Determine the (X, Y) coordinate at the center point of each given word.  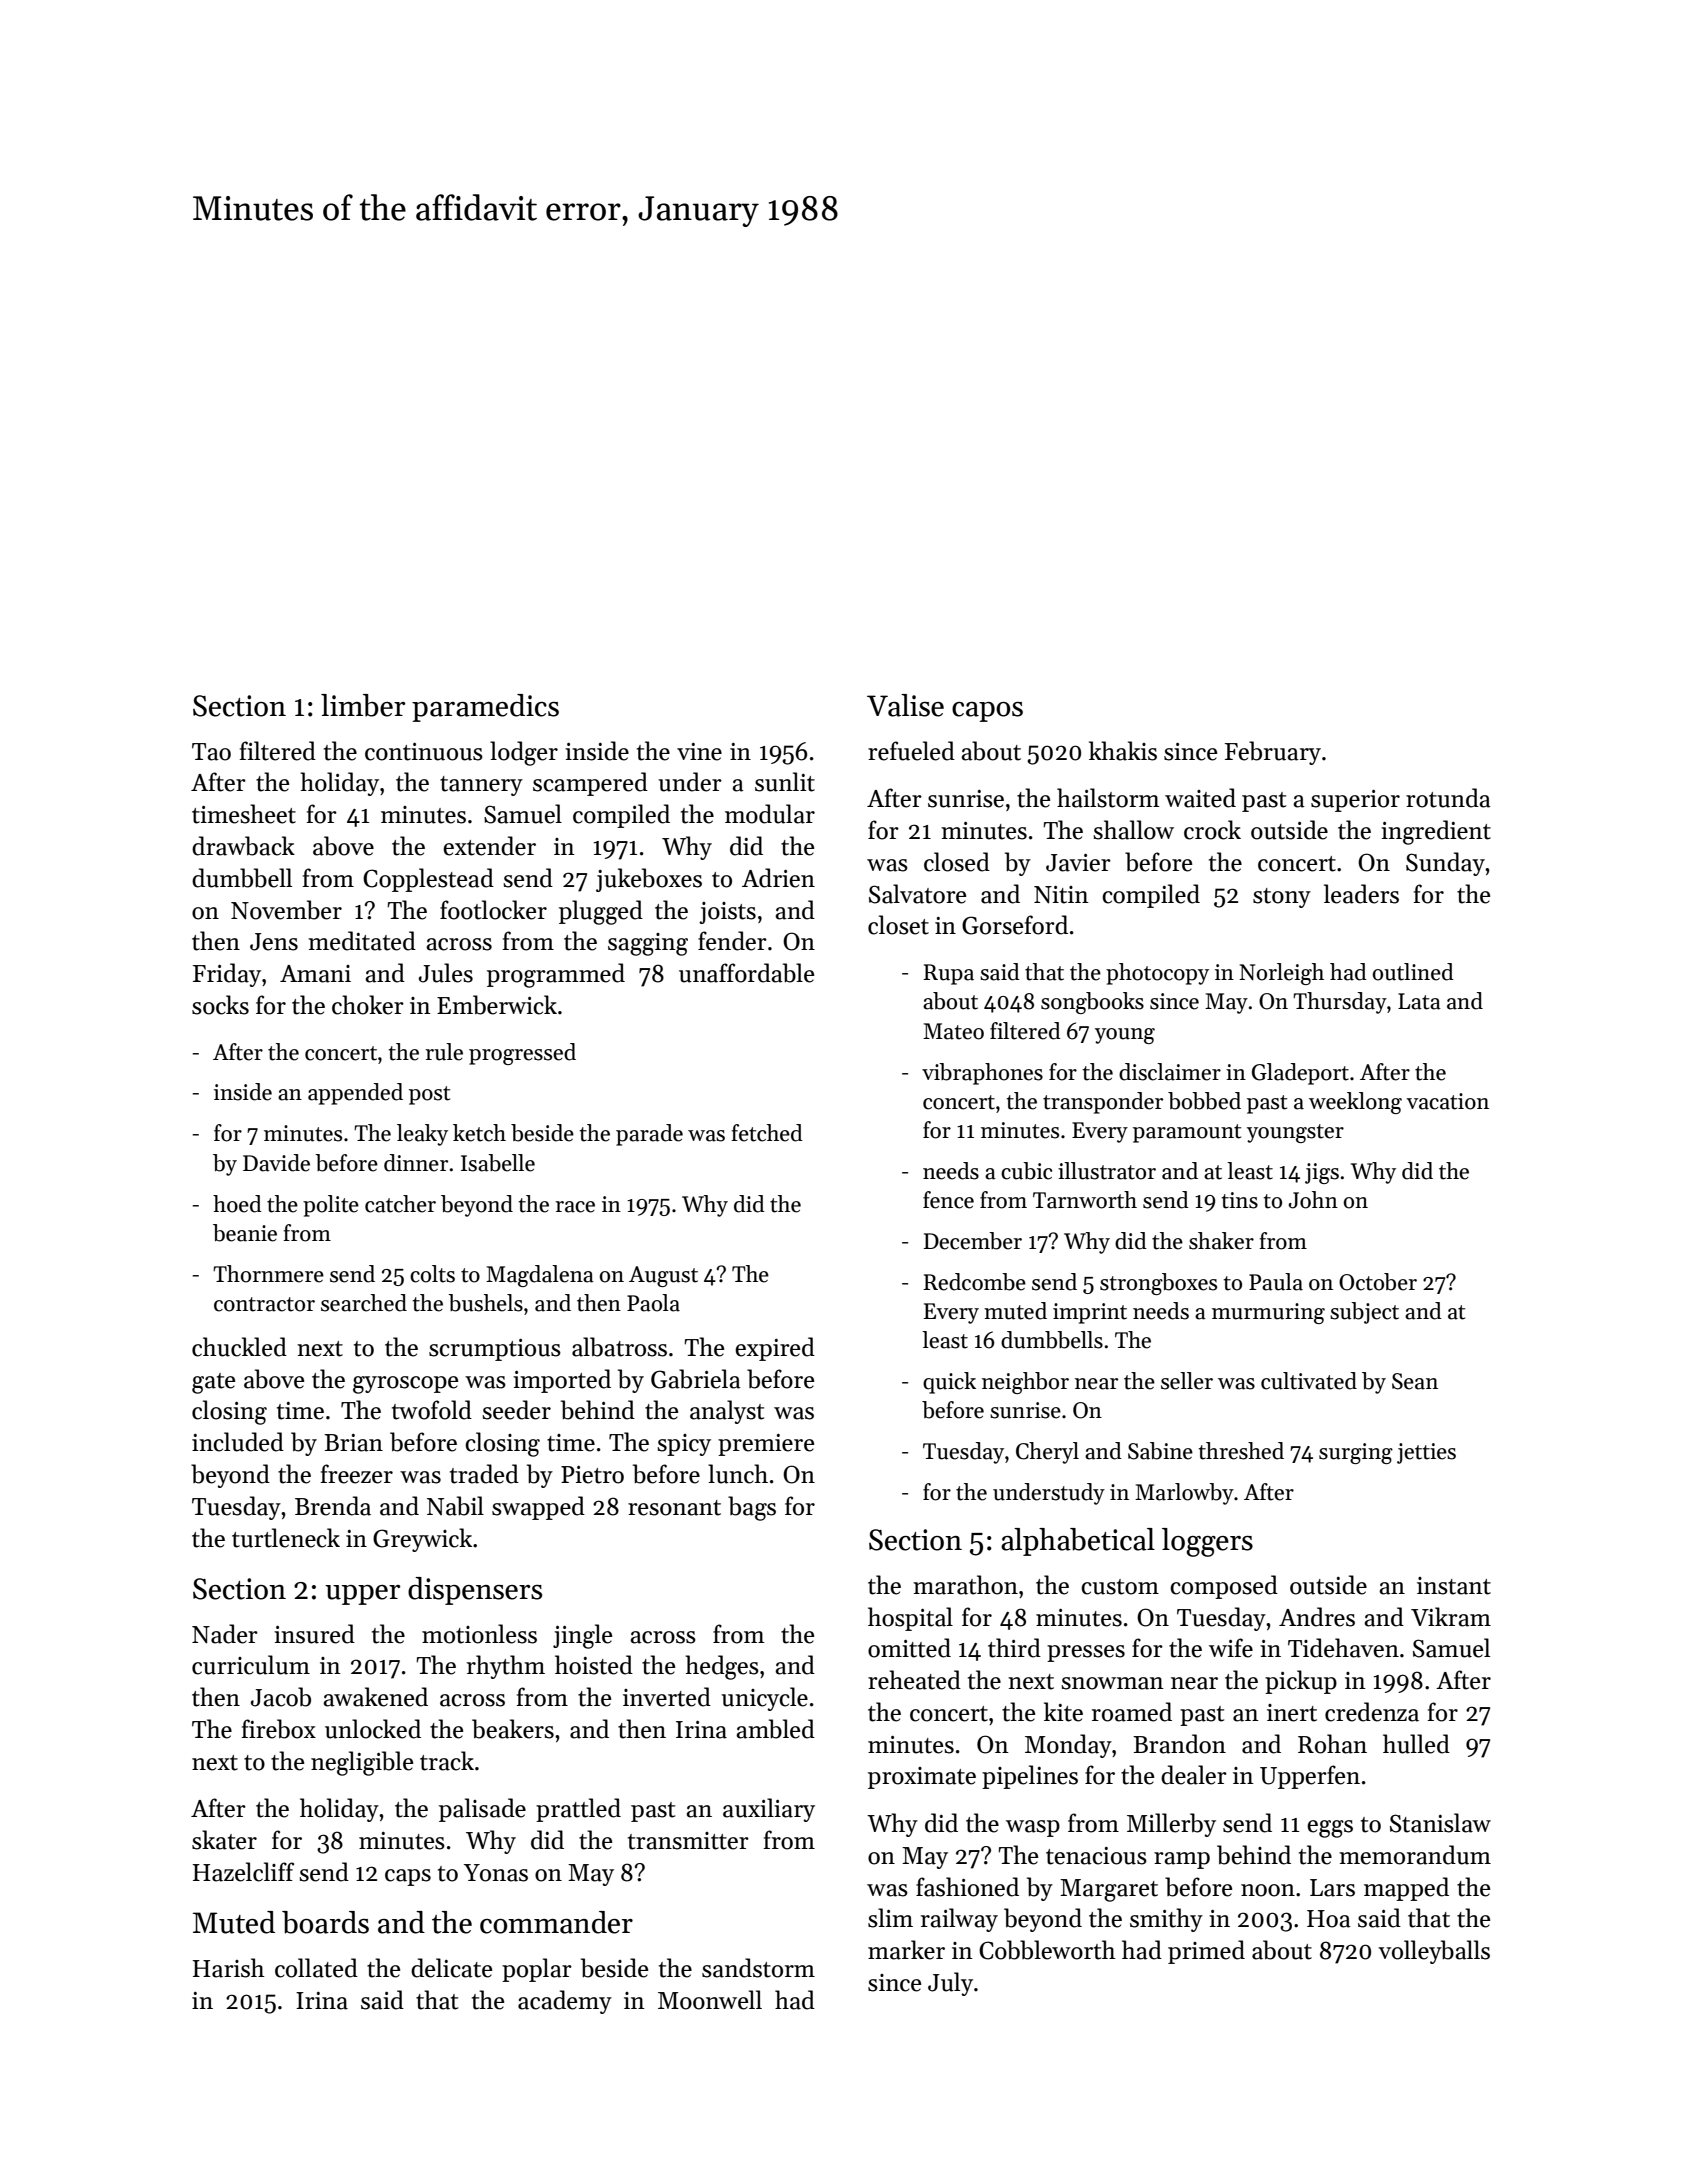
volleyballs (1434, 1952)
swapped (538, 1508)
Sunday (1445, 864)
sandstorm (758, 1968)
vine (699, 752)
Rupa (948, 974)
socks (220, 1005)
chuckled (239, 1347)
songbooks (1092, 1003)
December (973, 1241)
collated (316, 1968)
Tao (211, 752)
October (1378, 1282)
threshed (1241, 1451)
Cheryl (1047, 1453)
